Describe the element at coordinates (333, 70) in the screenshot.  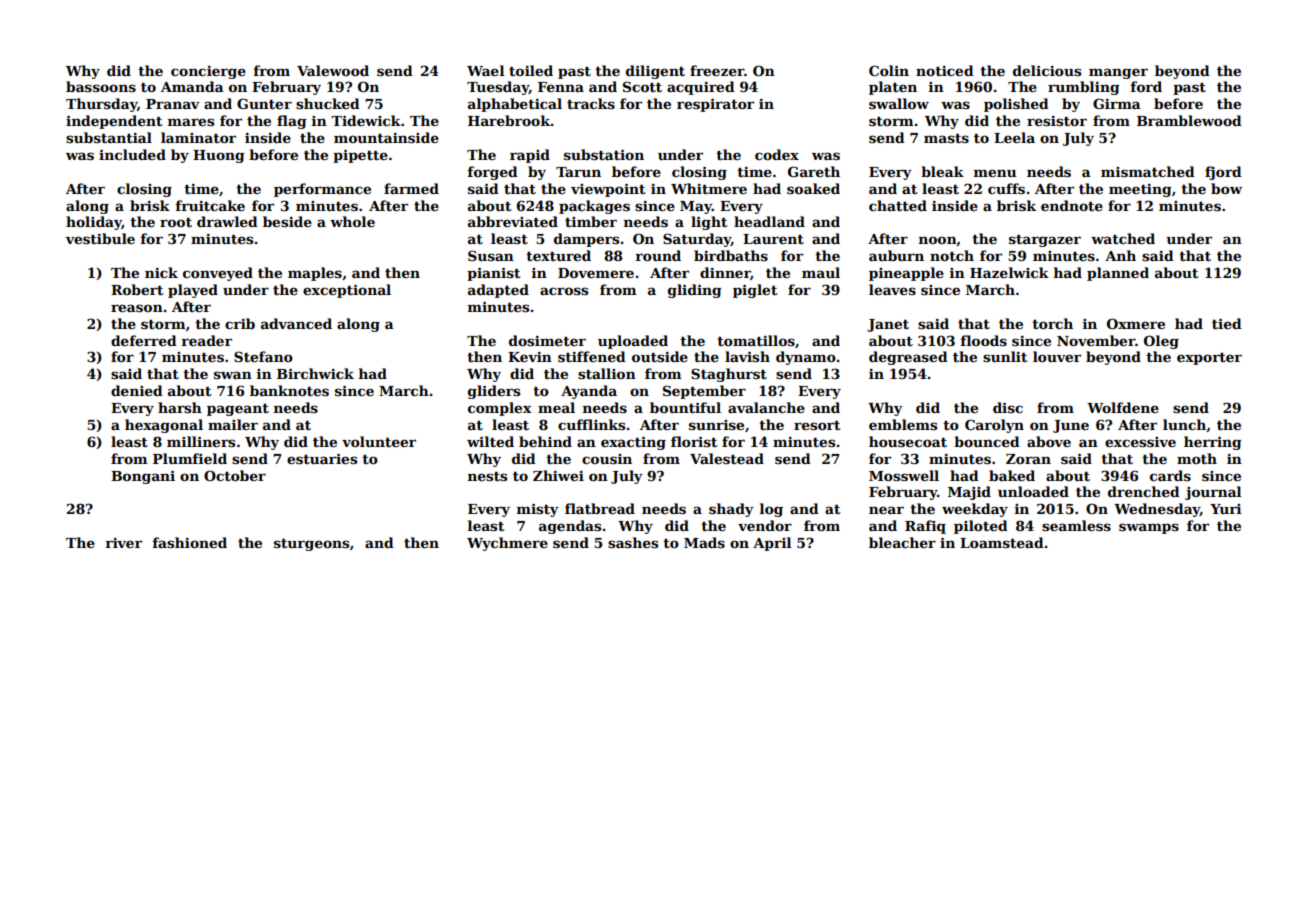
I see `Valewood` at that location.
